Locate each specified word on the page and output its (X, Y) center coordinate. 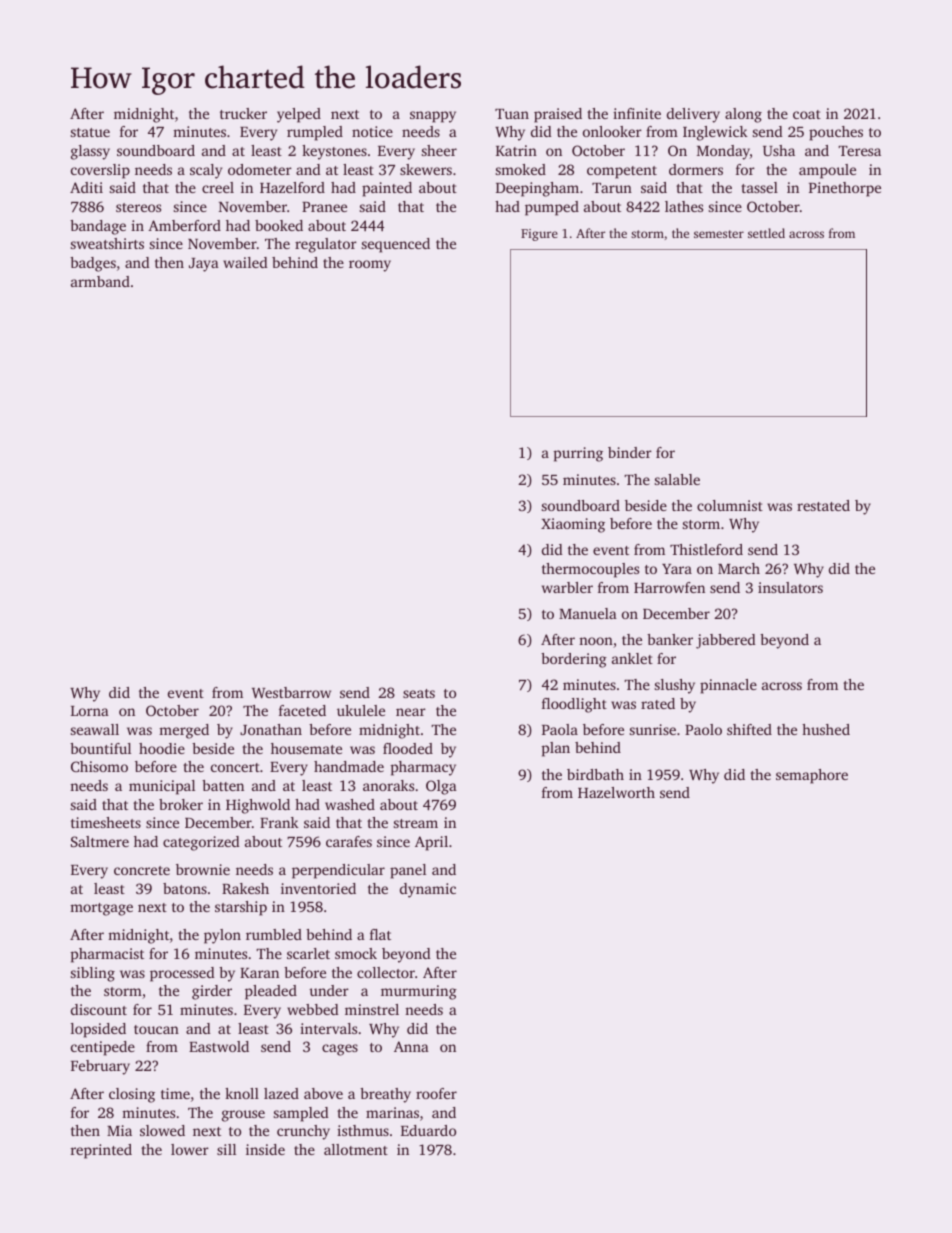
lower (190, 1149)
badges (93, 264)
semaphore (812, 776)
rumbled (274, 934)
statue (90, 132)
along (743, 115)
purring (578, 454)
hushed (826, 729)
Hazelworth (616, 792)
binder (630, 452)
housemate (306, 748)
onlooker (612, 131)
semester (719, 234)
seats (419, 693)
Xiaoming (573, 525)
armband (100, 281)
